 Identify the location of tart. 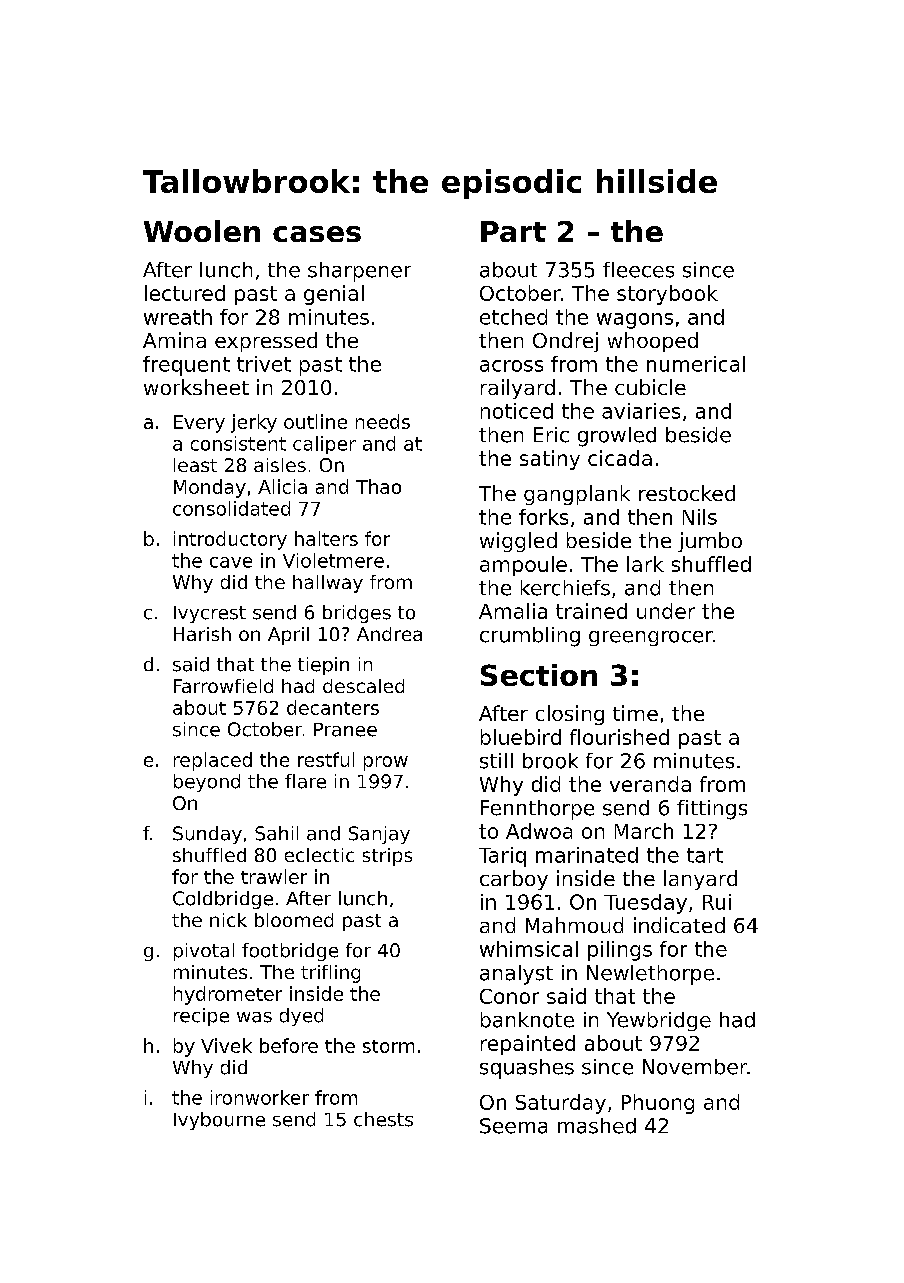
(705, 855).
